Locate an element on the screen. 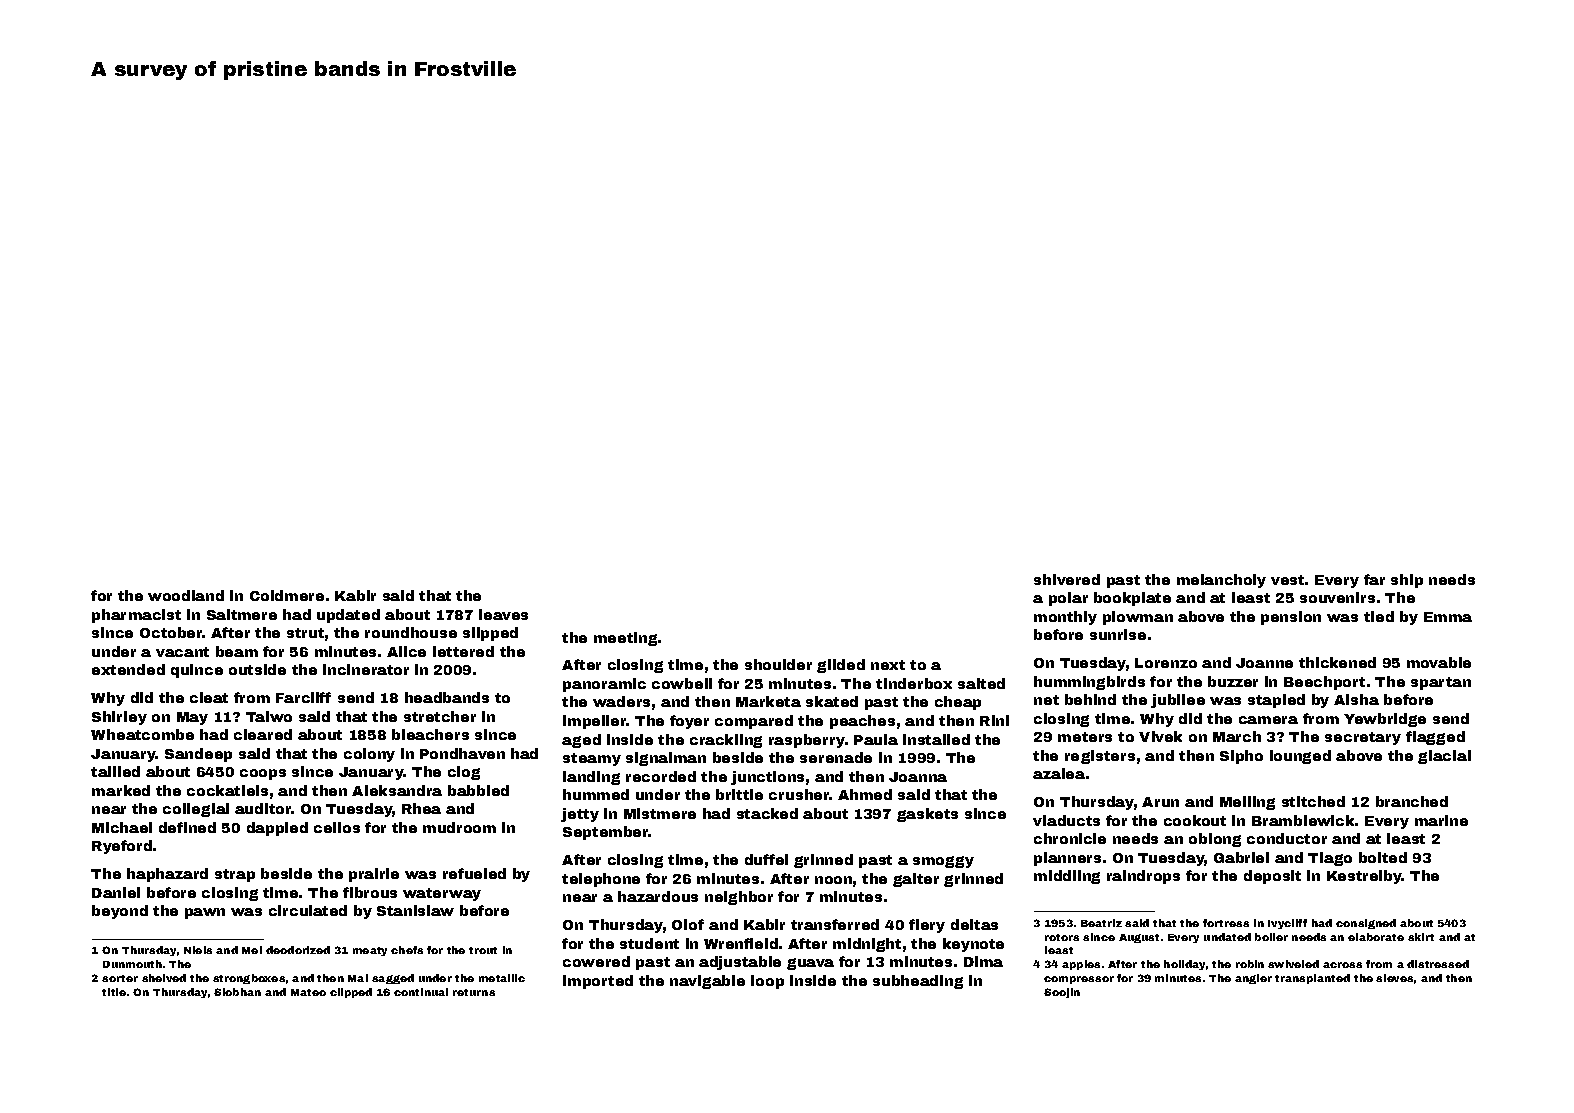 Image resolution: width=1574 pixels, height=1113 pixels. shoulder is located at coordinates (778, 664).
